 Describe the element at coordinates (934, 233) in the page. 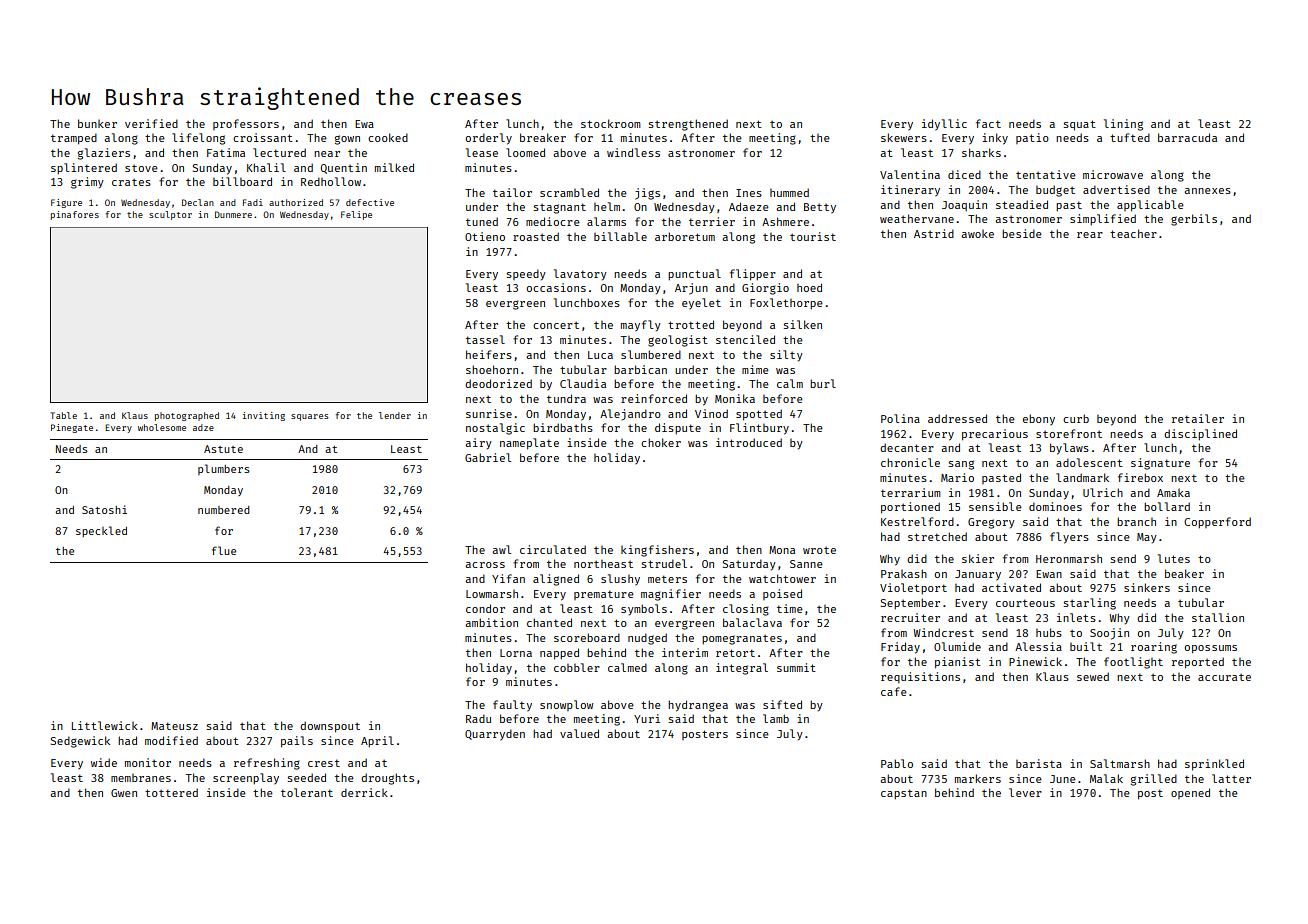

I see `Astrid` at that location.
